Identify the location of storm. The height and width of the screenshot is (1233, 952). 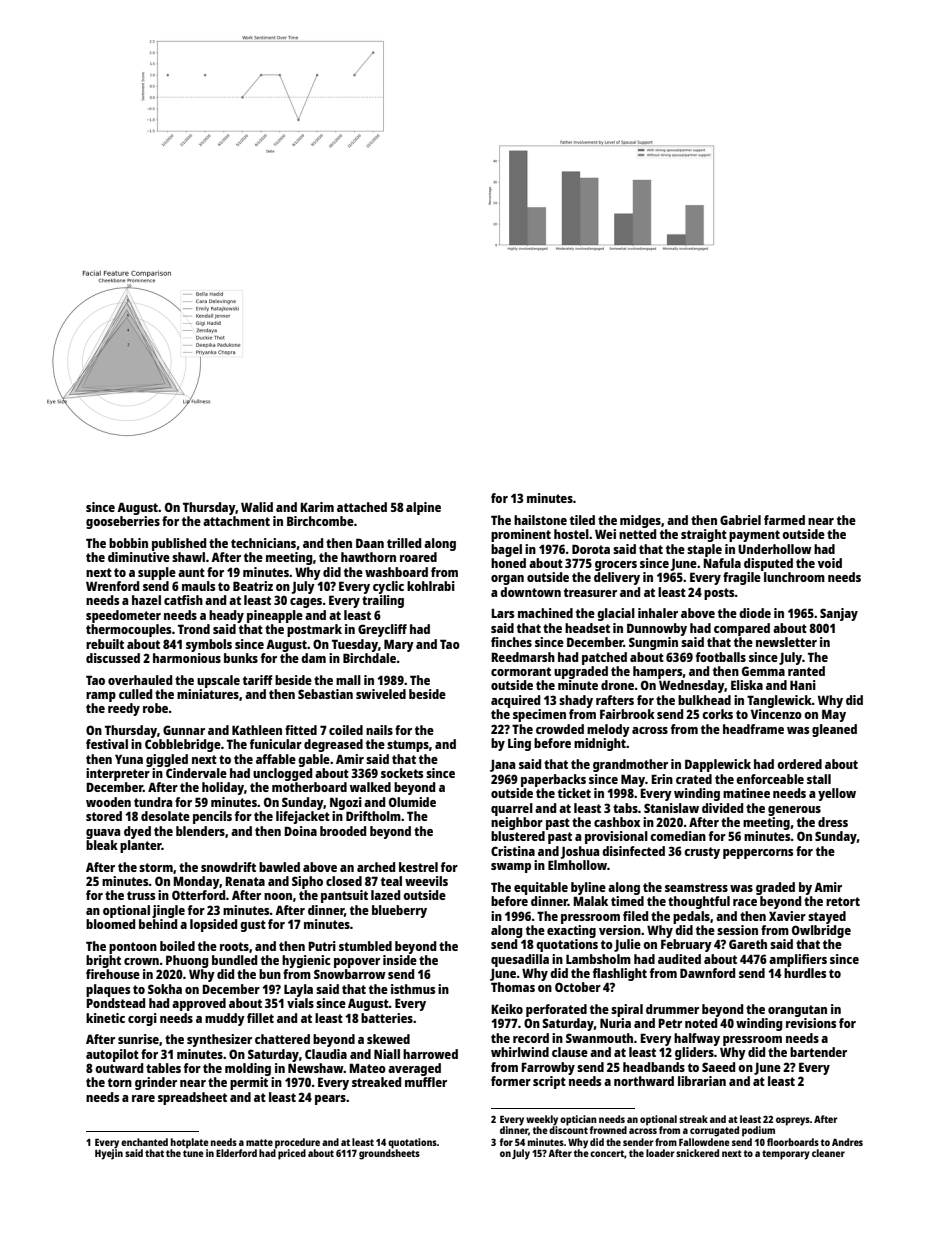
(156, 867).
